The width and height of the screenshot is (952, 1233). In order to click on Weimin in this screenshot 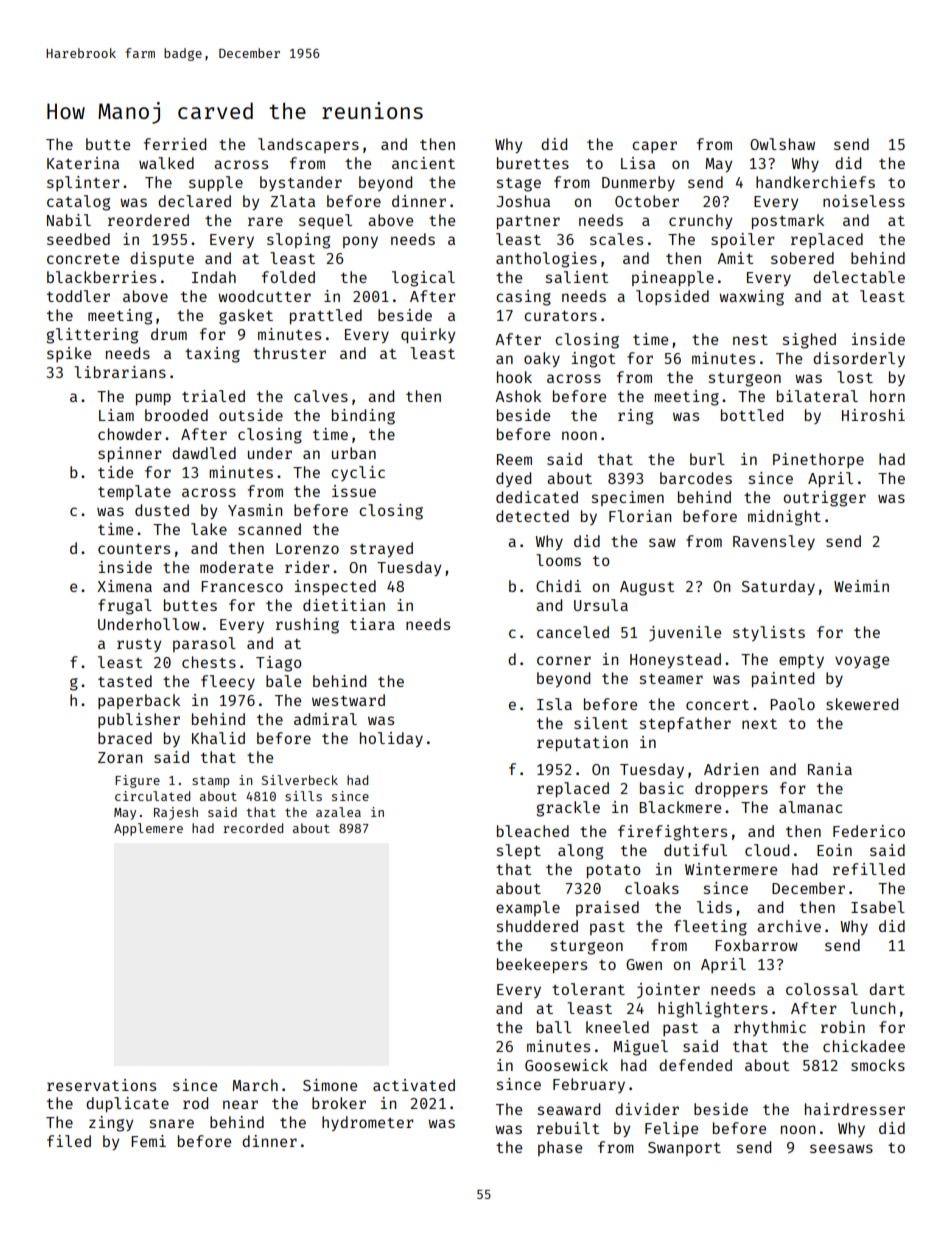, I will do `click(861, 586)`.
